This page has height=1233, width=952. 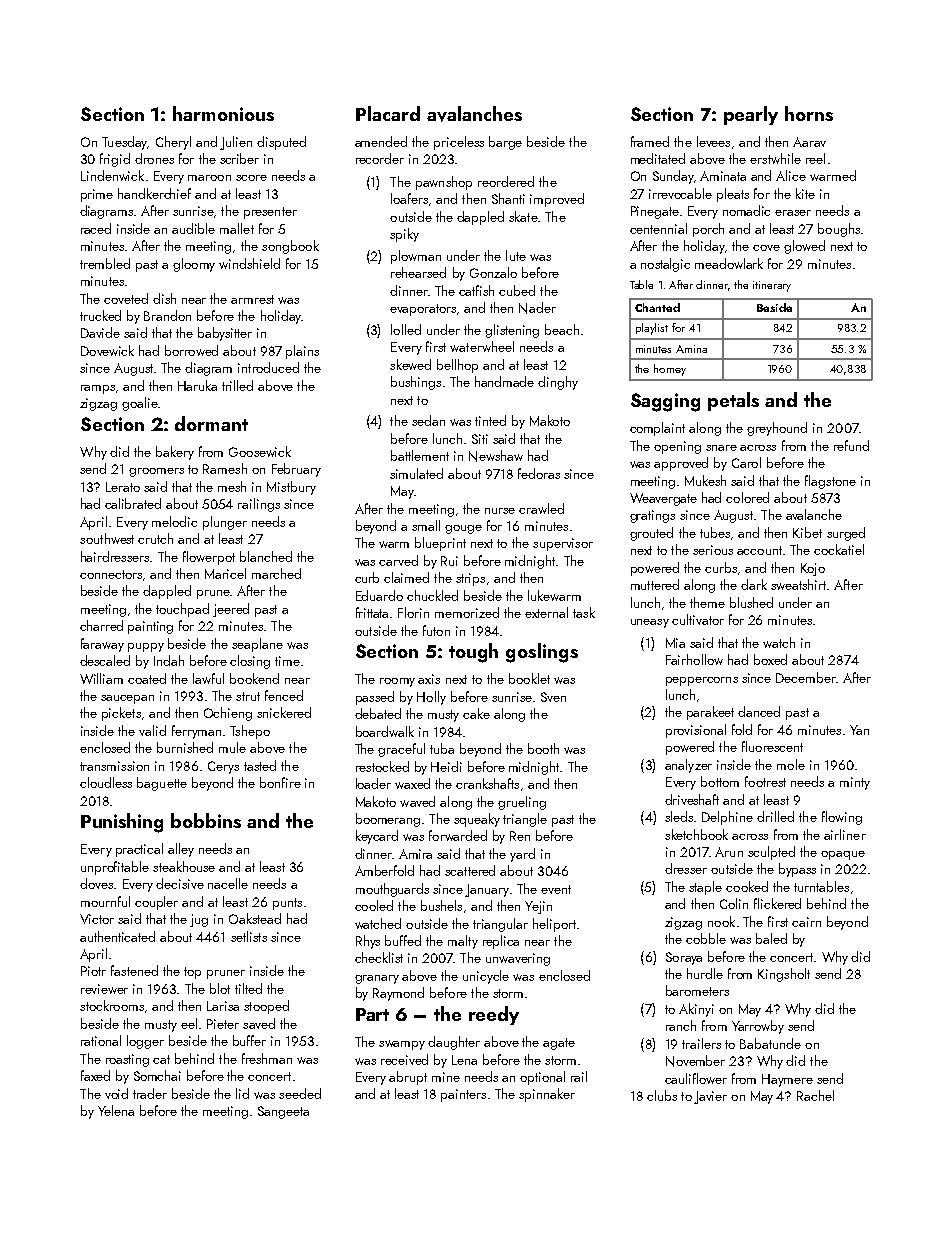 I want to click on colored, so click(x=747, y=497).
